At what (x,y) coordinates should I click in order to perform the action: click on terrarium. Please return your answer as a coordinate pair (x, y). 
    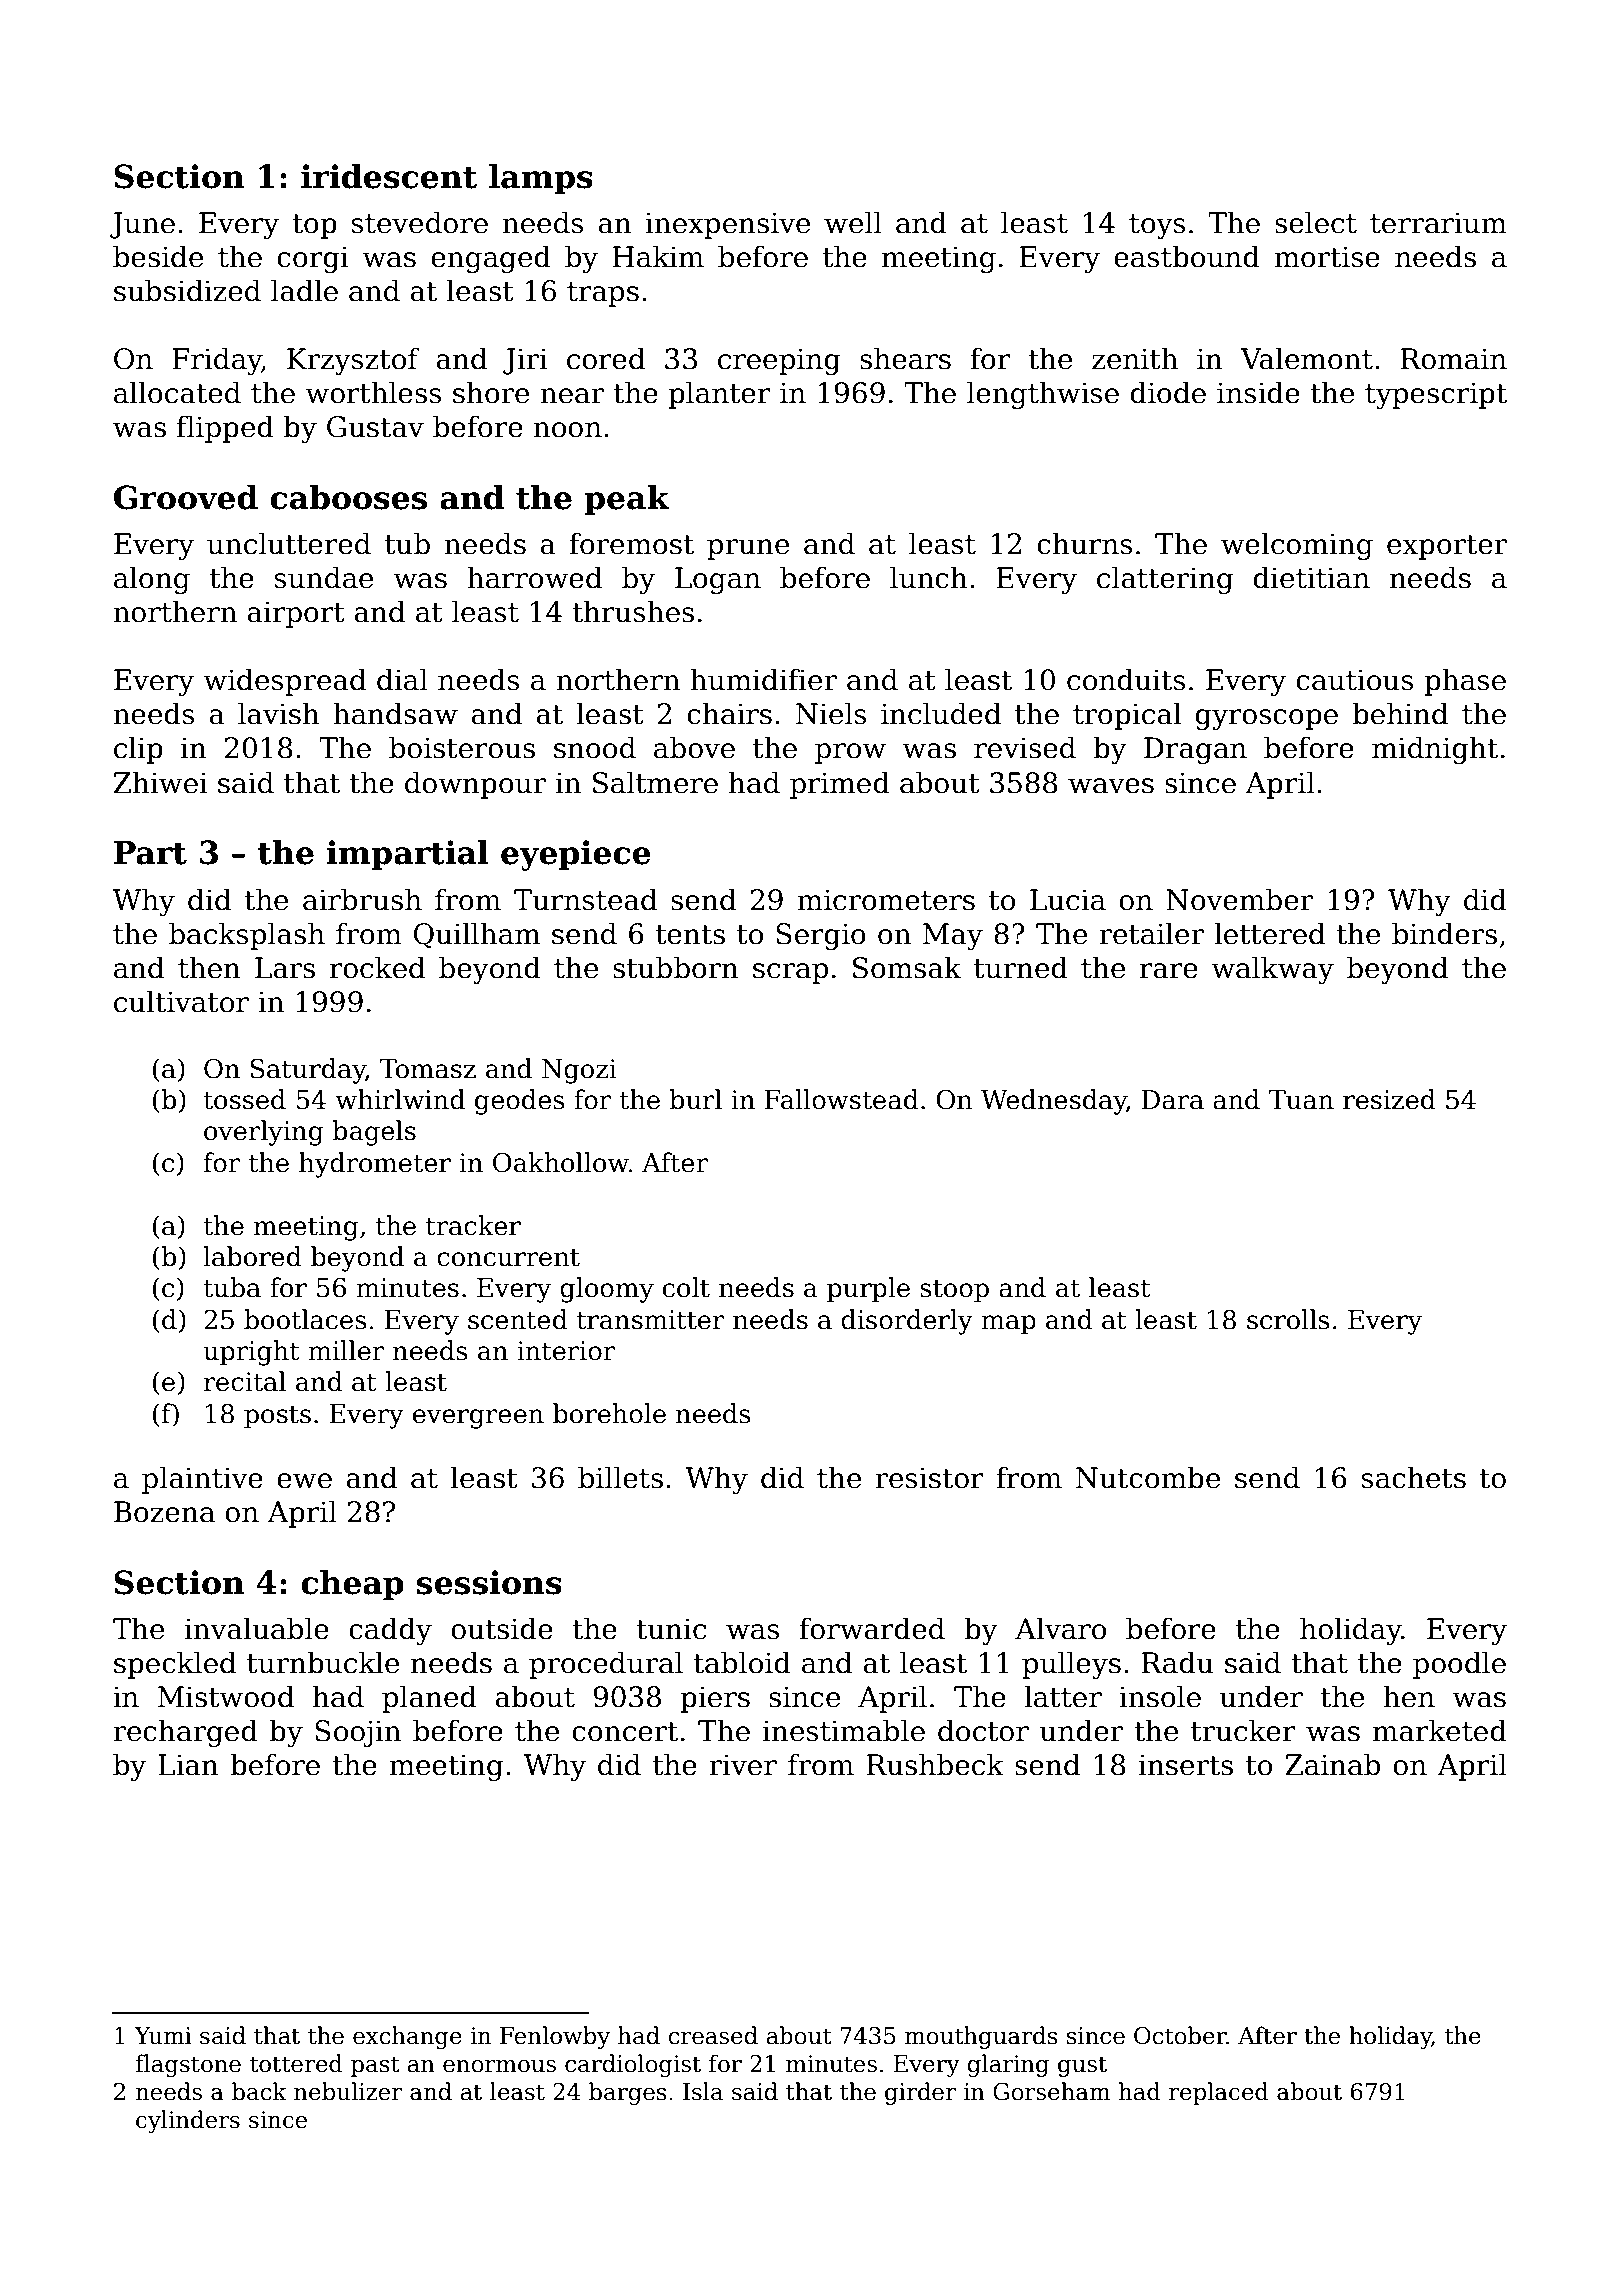
    Looking at the image, I should click on (1438, 223).
